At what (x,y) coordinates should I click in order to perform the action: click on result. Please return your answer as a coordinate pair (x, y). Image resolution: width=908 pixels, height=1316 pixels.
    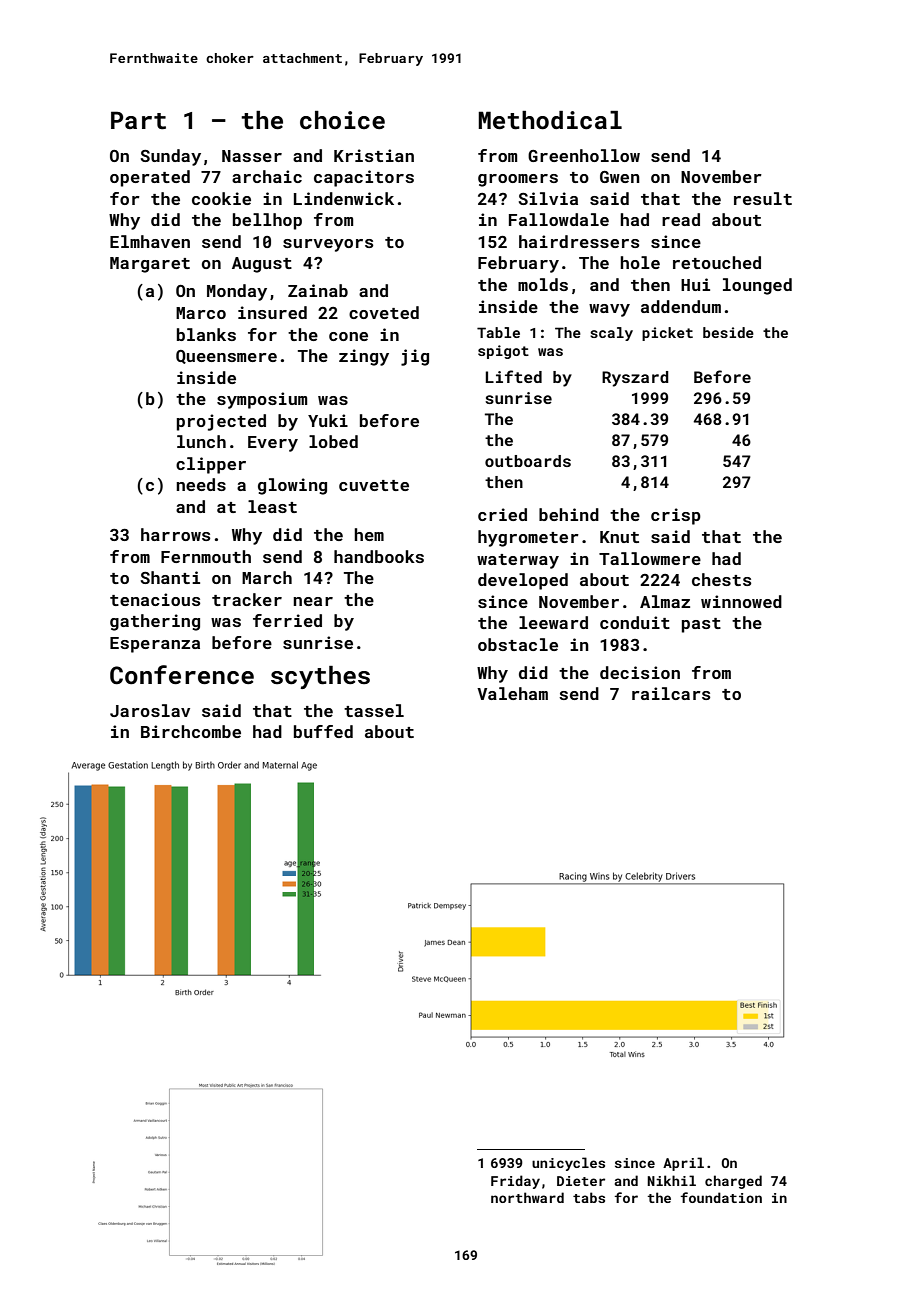
    Looking at the image, I should click on (763, 198).
